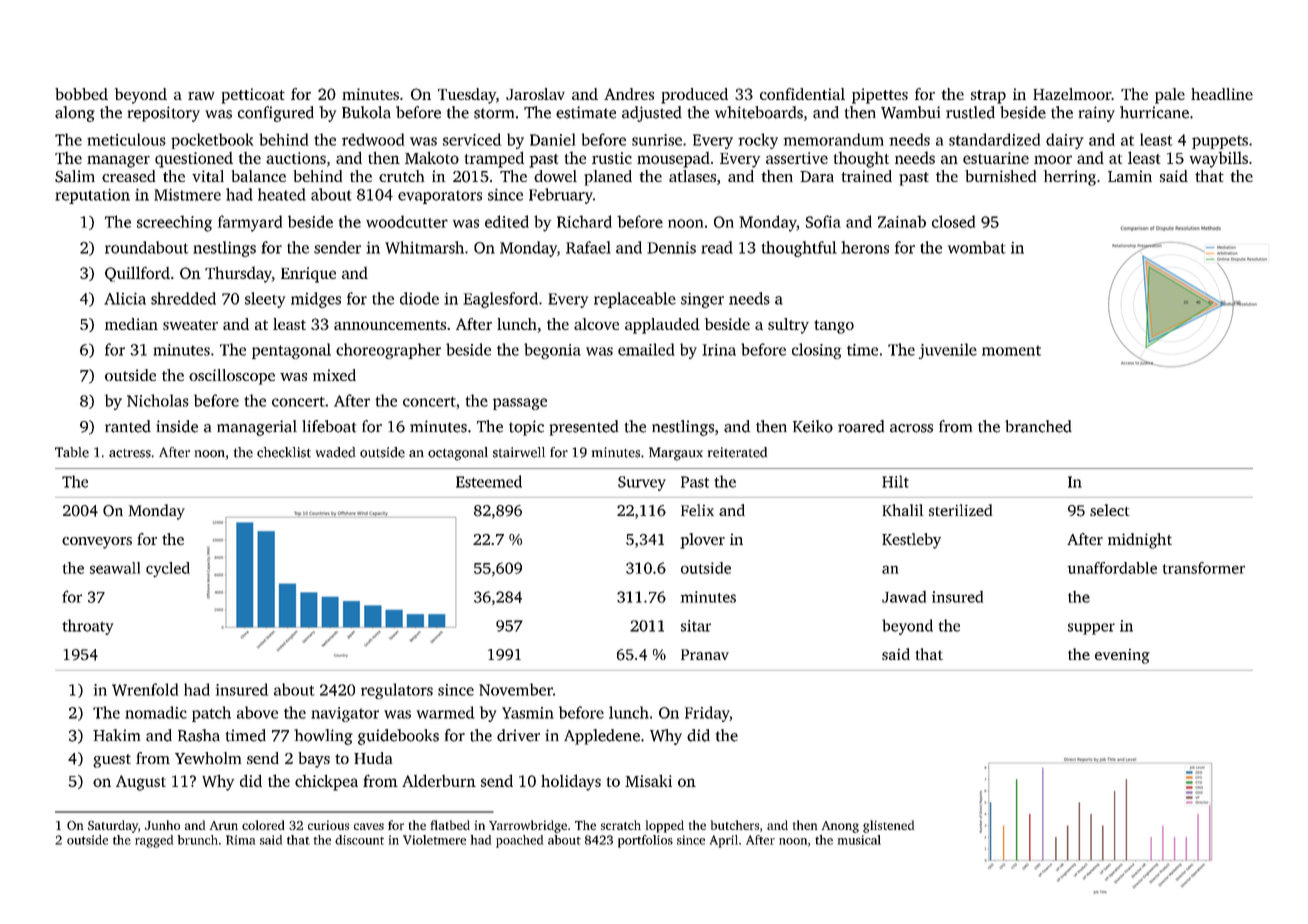 Image resolution: width=1308 pixels, height=924 pixels. I want to click on branched, so click(1038, 426).
